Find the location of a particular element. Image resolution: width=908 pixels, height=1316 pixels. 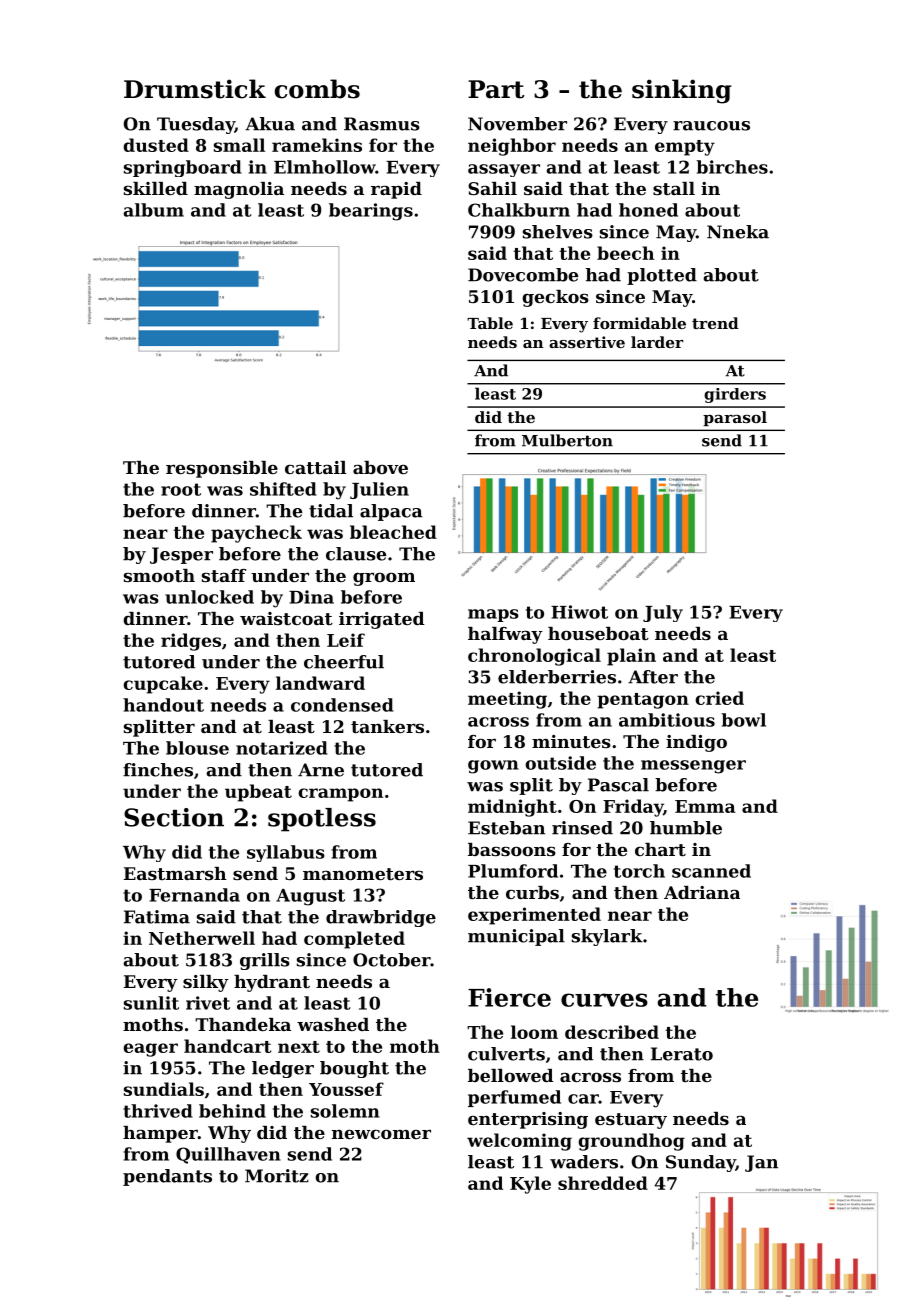

Mulberton is located at coordinates (567, 440).
